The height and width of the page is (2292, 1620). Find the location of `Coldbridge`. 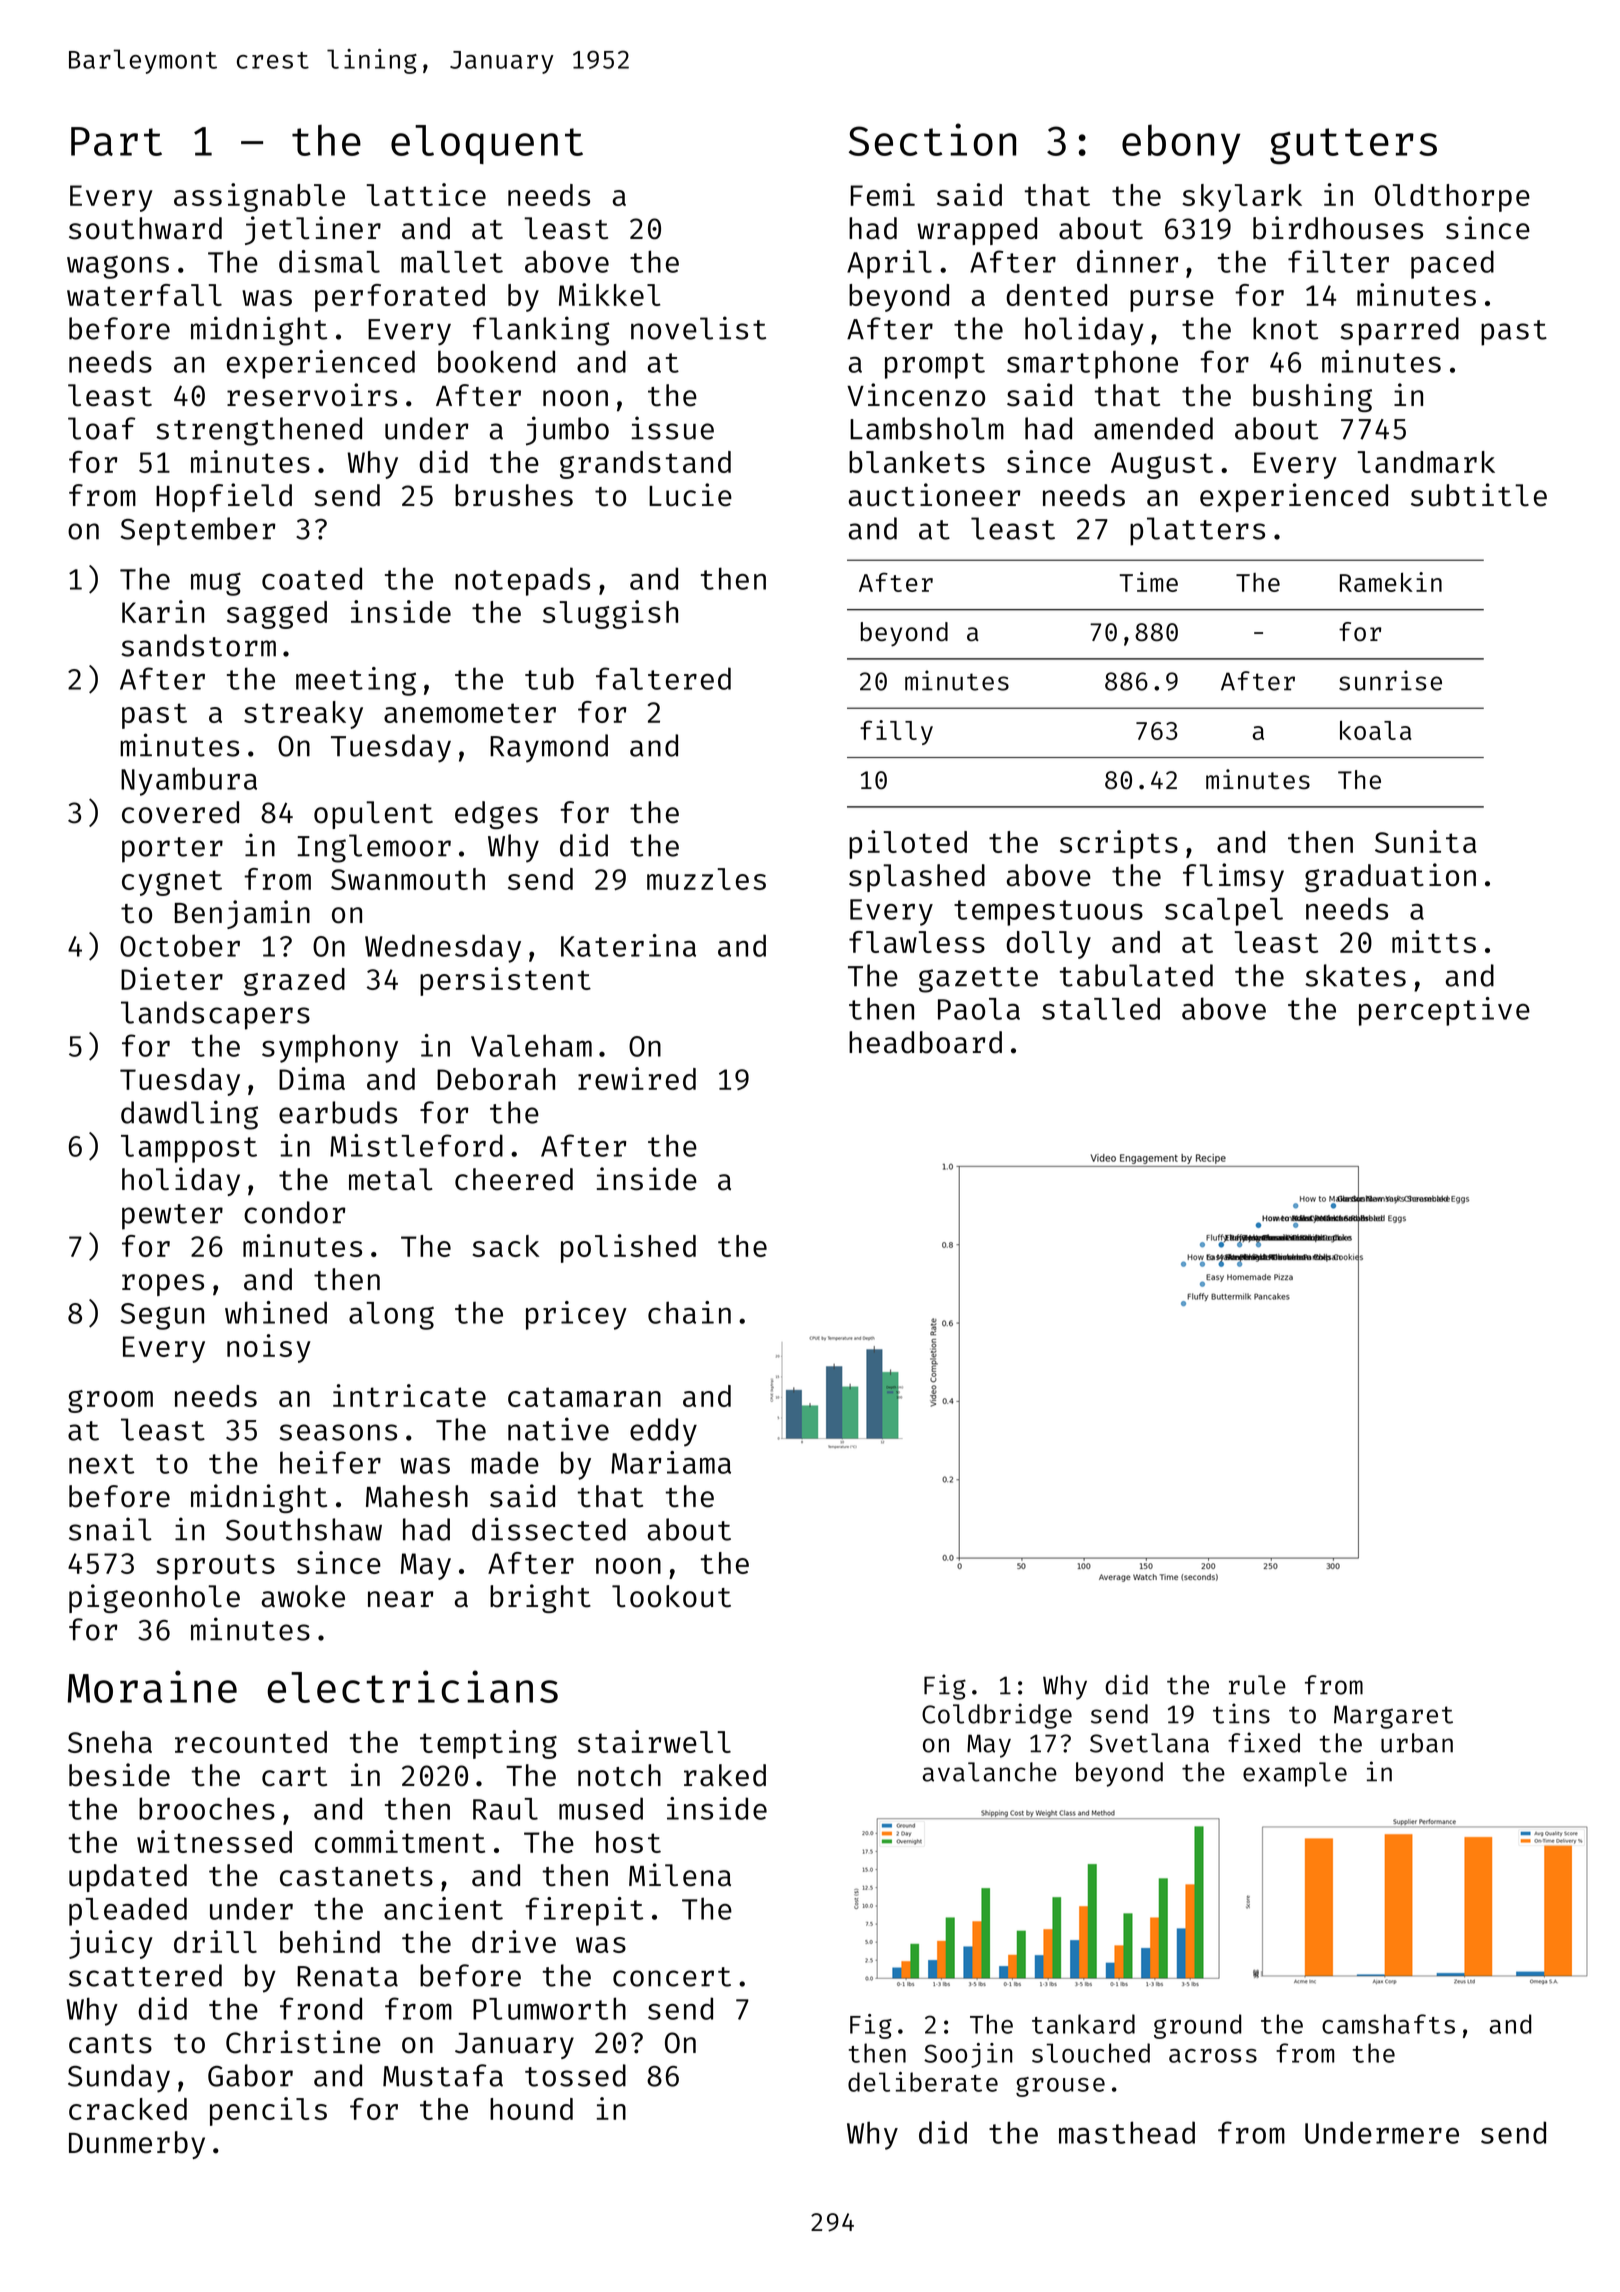

Coldbridge is located at coordinates (997, 1716).
